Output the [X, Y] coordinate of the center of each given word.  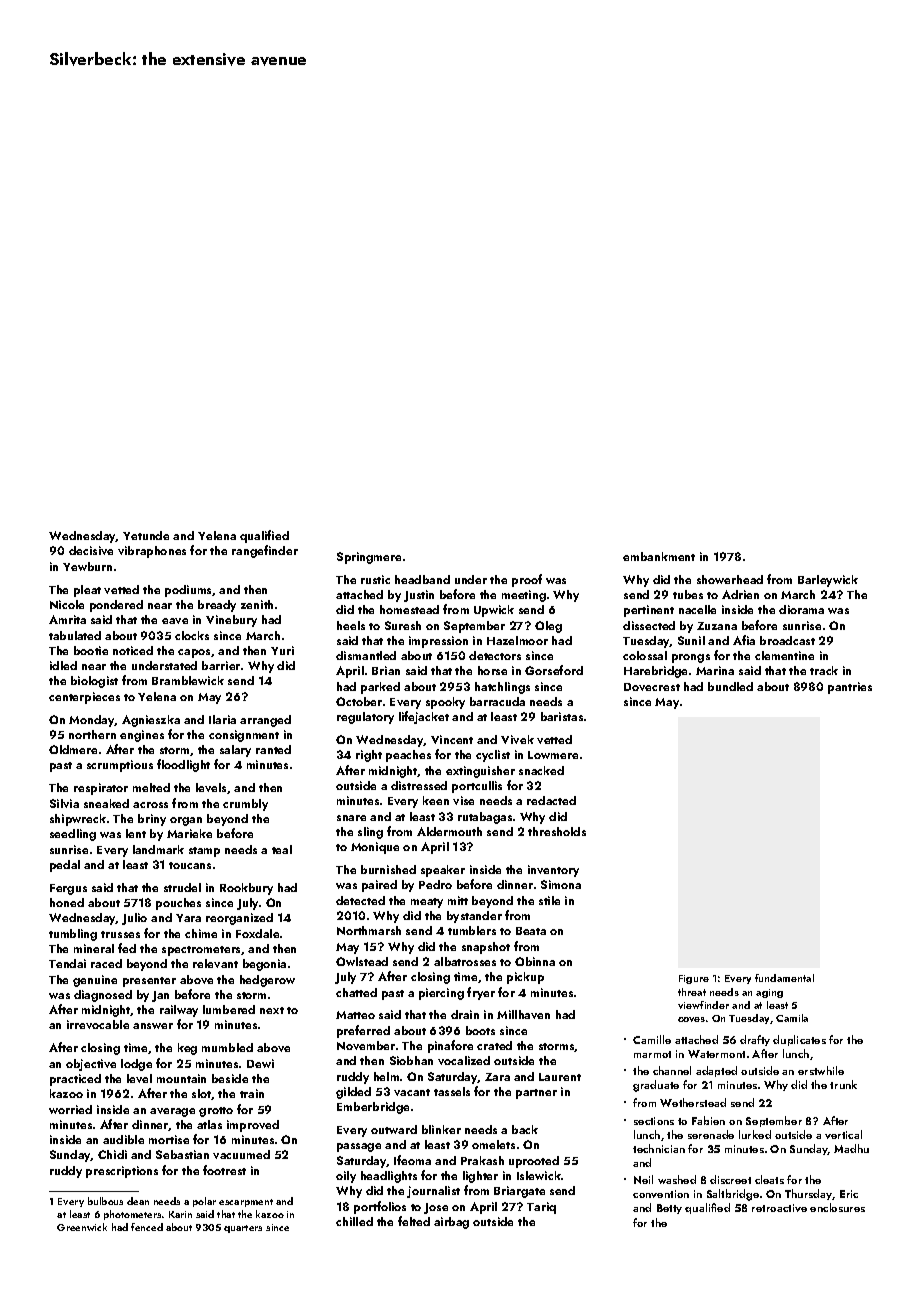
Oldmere [73, 749]
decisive [91, 550]
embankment [659, 556]
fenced [147, 1227]
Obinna [535, 961]
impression [438, 642]
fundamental [784, 978]
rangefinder [265, 551]
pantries [850, 688]
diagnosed [103, 996]
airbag [451, 1223]
